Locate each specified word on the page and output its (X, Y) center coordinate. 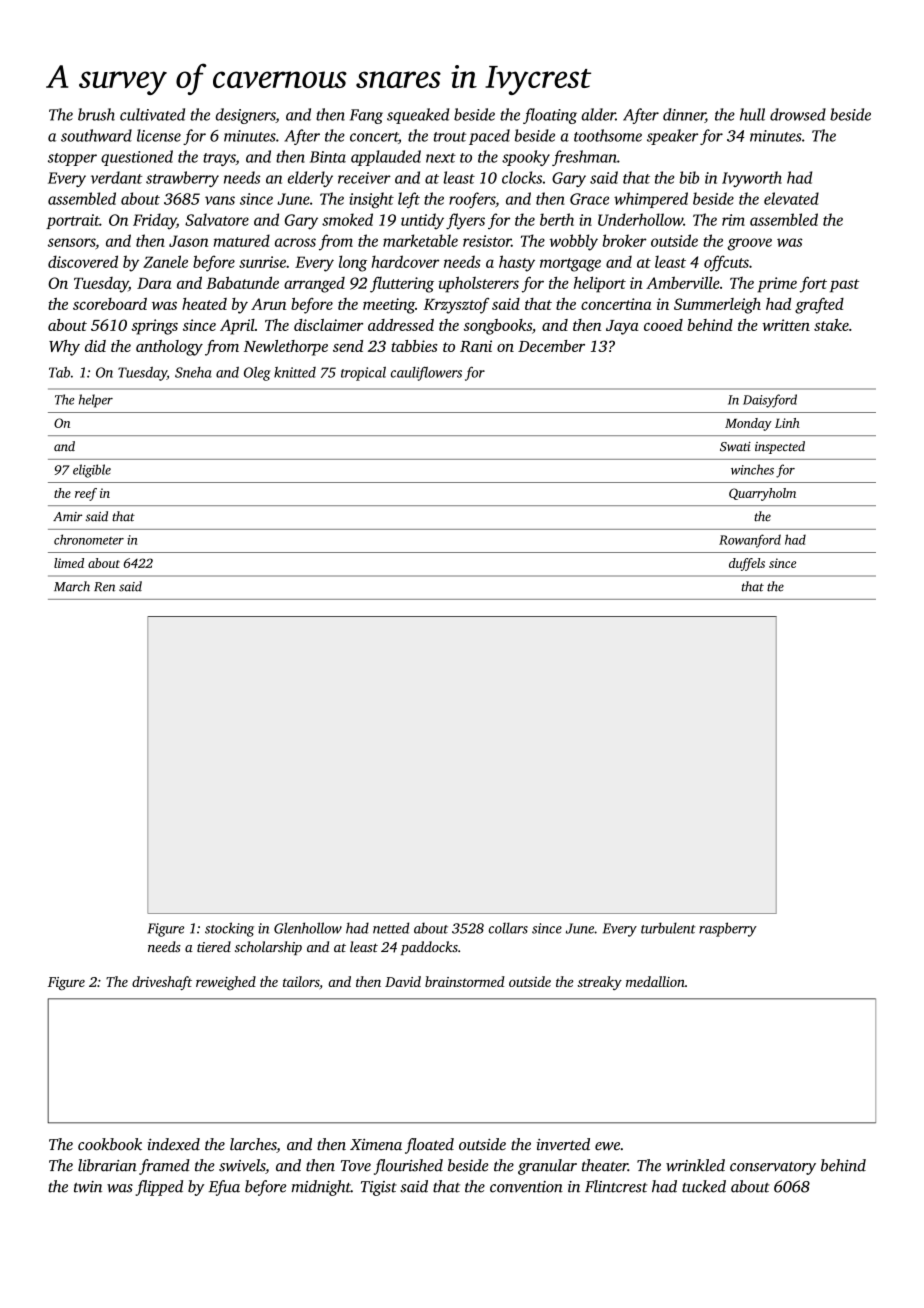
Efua (224, 1188)
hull (752, 114)
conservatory (773, 1168)
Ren (104, 587)
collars (508, 928)
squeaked (418, 116)
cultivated (152, 114)
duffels (747, 564)
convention (526, 1187)
